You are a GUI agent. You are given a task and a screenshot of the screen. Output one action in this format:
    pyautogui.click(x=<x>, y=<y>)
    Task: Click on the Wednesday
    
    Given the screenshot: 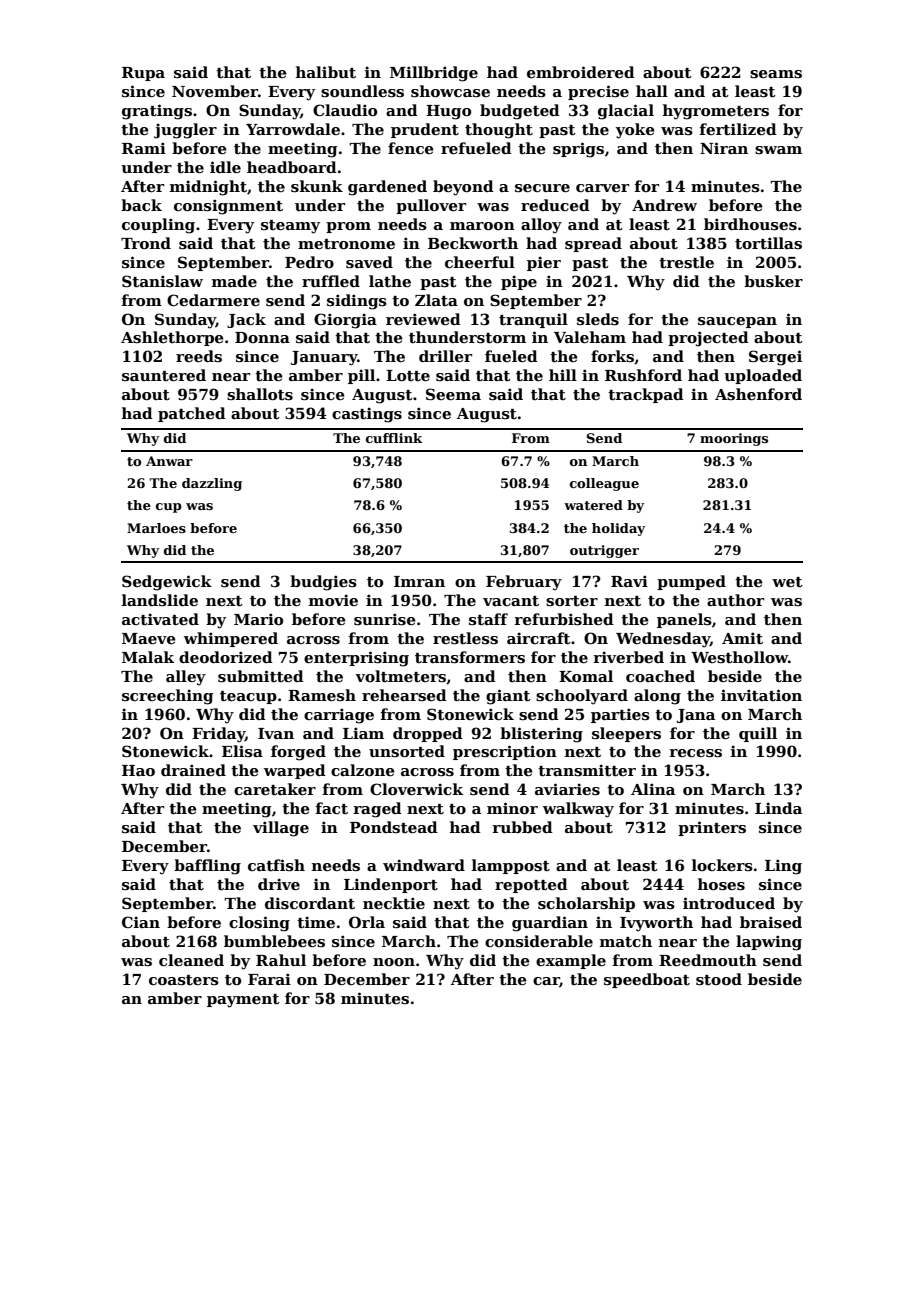 What is the action you would take?
    pyautogui.click(x=663, y=640)
